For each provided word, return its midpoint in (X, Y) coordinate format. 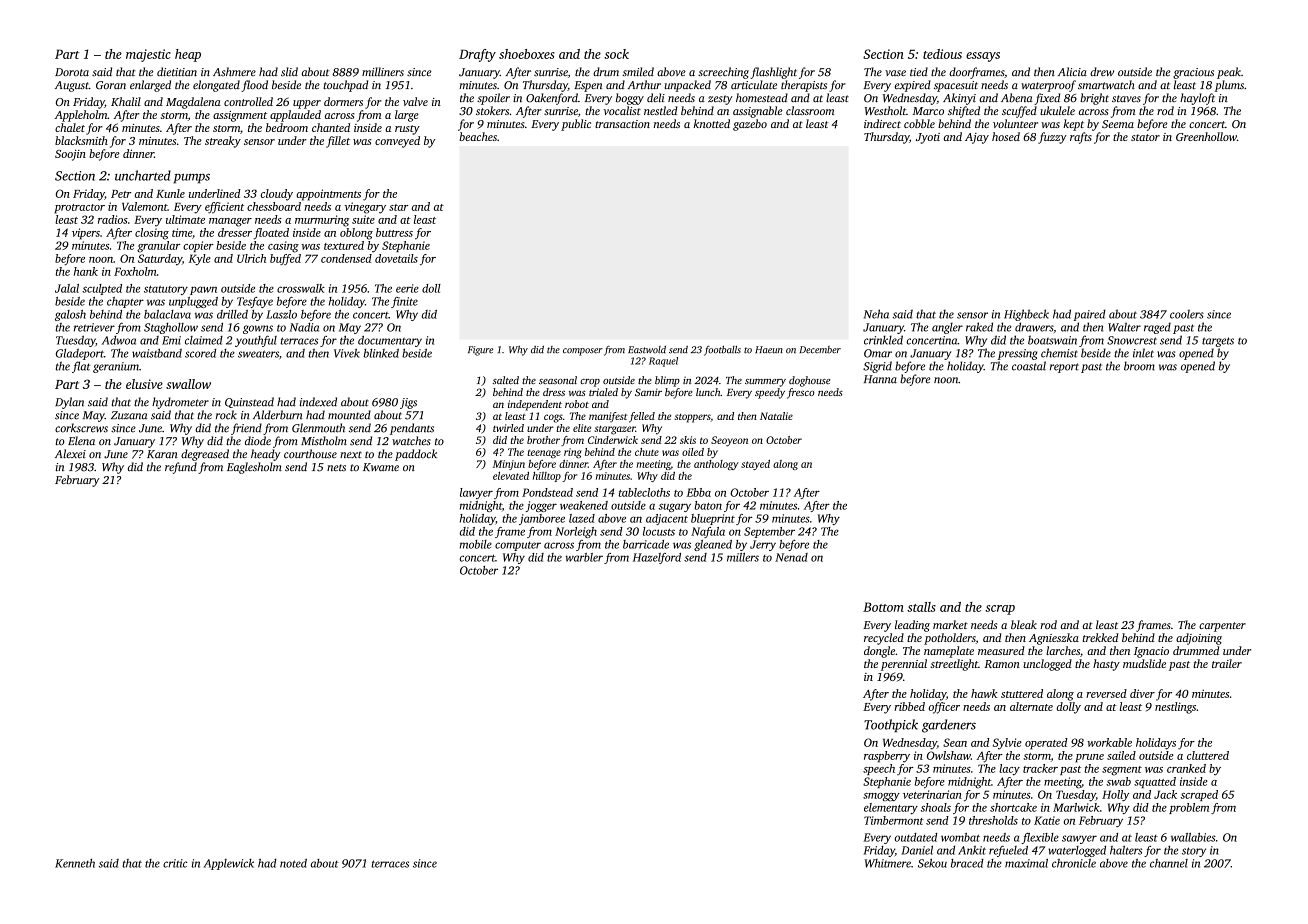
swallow (188, 384)
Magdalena (193, 103)
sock (616, 54)
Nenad (791, 557)
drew (1102, 71)
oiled (693, 452)
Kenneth (75, 863)
